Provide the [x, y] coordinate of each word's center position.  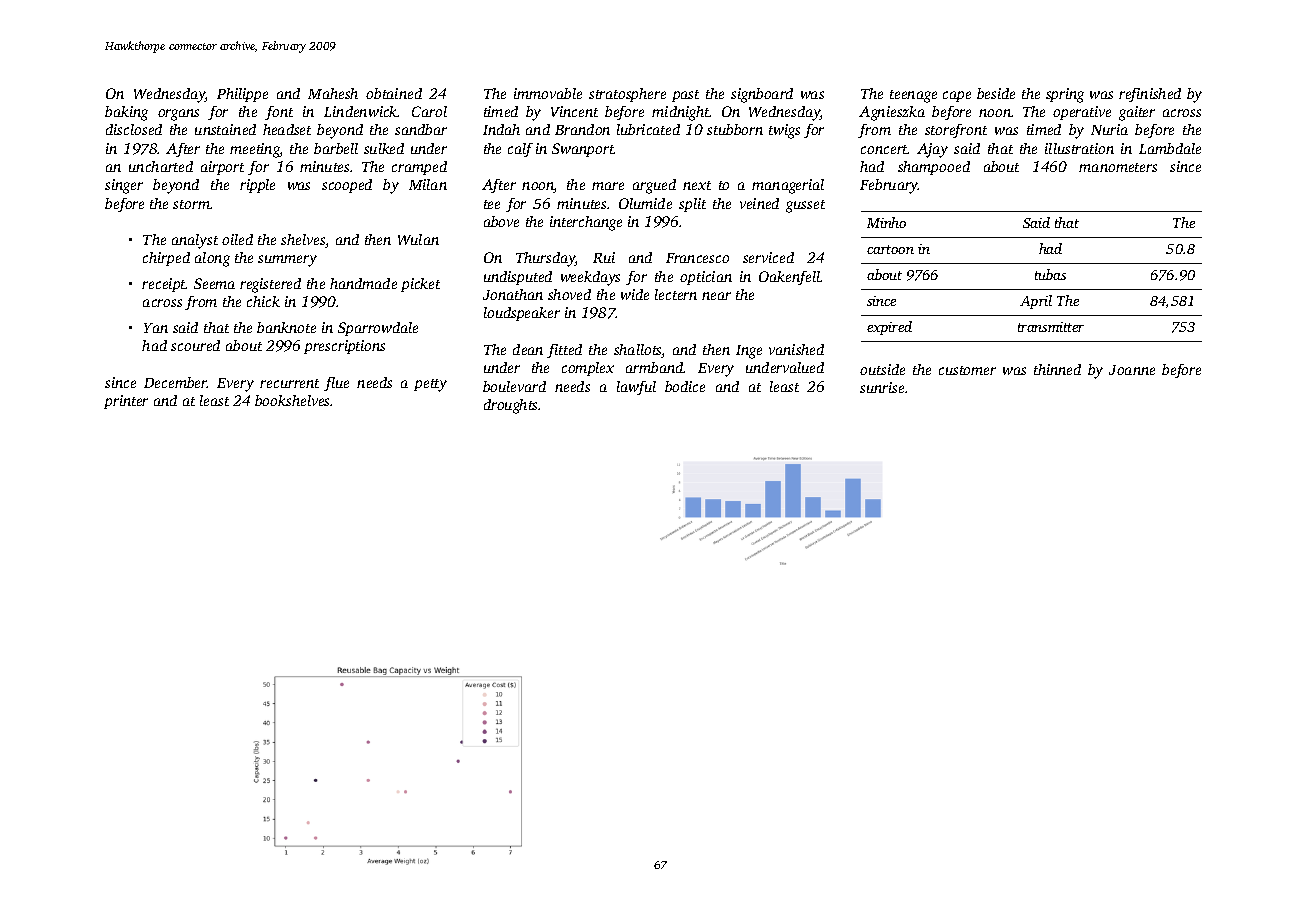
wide [635, 294]
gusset [805, 206]
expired [889, 328]
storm [191, 204]
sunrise [882, 387]
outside [882, 369]
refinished [1150, 95]
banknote [286, 327]
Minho [886, 222]
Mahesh [333, 93]
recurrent [289, 383]
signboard [762, 95]
